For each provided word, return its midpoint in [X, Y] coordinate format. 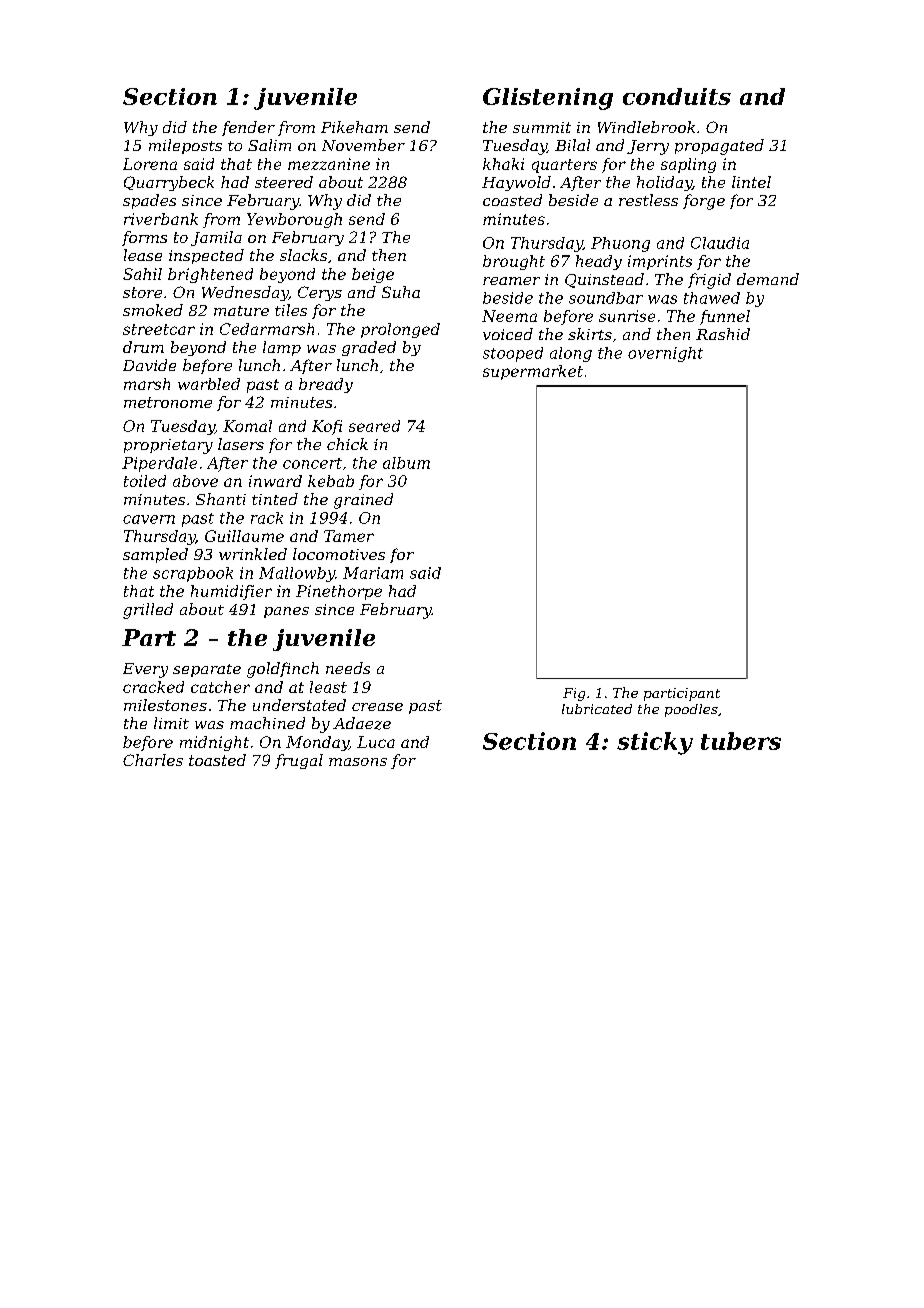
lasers [241, 444]
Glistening [548, 99]
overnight [665, 354]
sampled [155, 555]
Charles [153, 760]
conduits [677, 96]
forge [704, 202]
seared [374, 426]
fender [248, 128]
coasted [512, 200]
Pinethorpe [339, 592]
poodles [691, 710]
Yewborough [294, 220]
